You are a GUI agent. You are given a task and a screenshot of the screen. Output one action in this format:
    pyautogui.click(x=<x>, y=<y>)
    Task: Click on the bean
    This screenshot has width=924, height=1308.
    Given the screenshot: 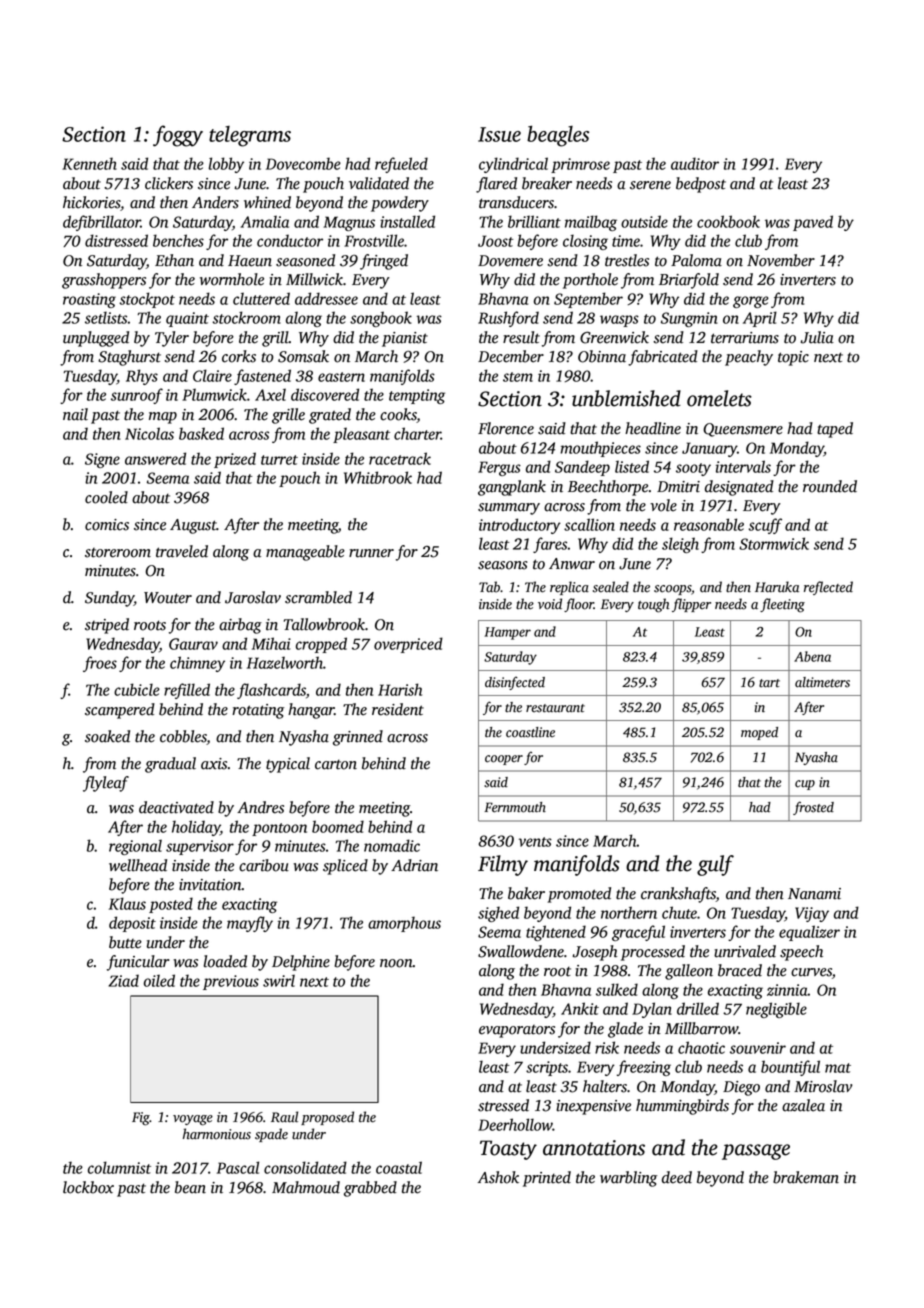 What is the action you would take?
    pyautogui.click(x=190, y=1187)
